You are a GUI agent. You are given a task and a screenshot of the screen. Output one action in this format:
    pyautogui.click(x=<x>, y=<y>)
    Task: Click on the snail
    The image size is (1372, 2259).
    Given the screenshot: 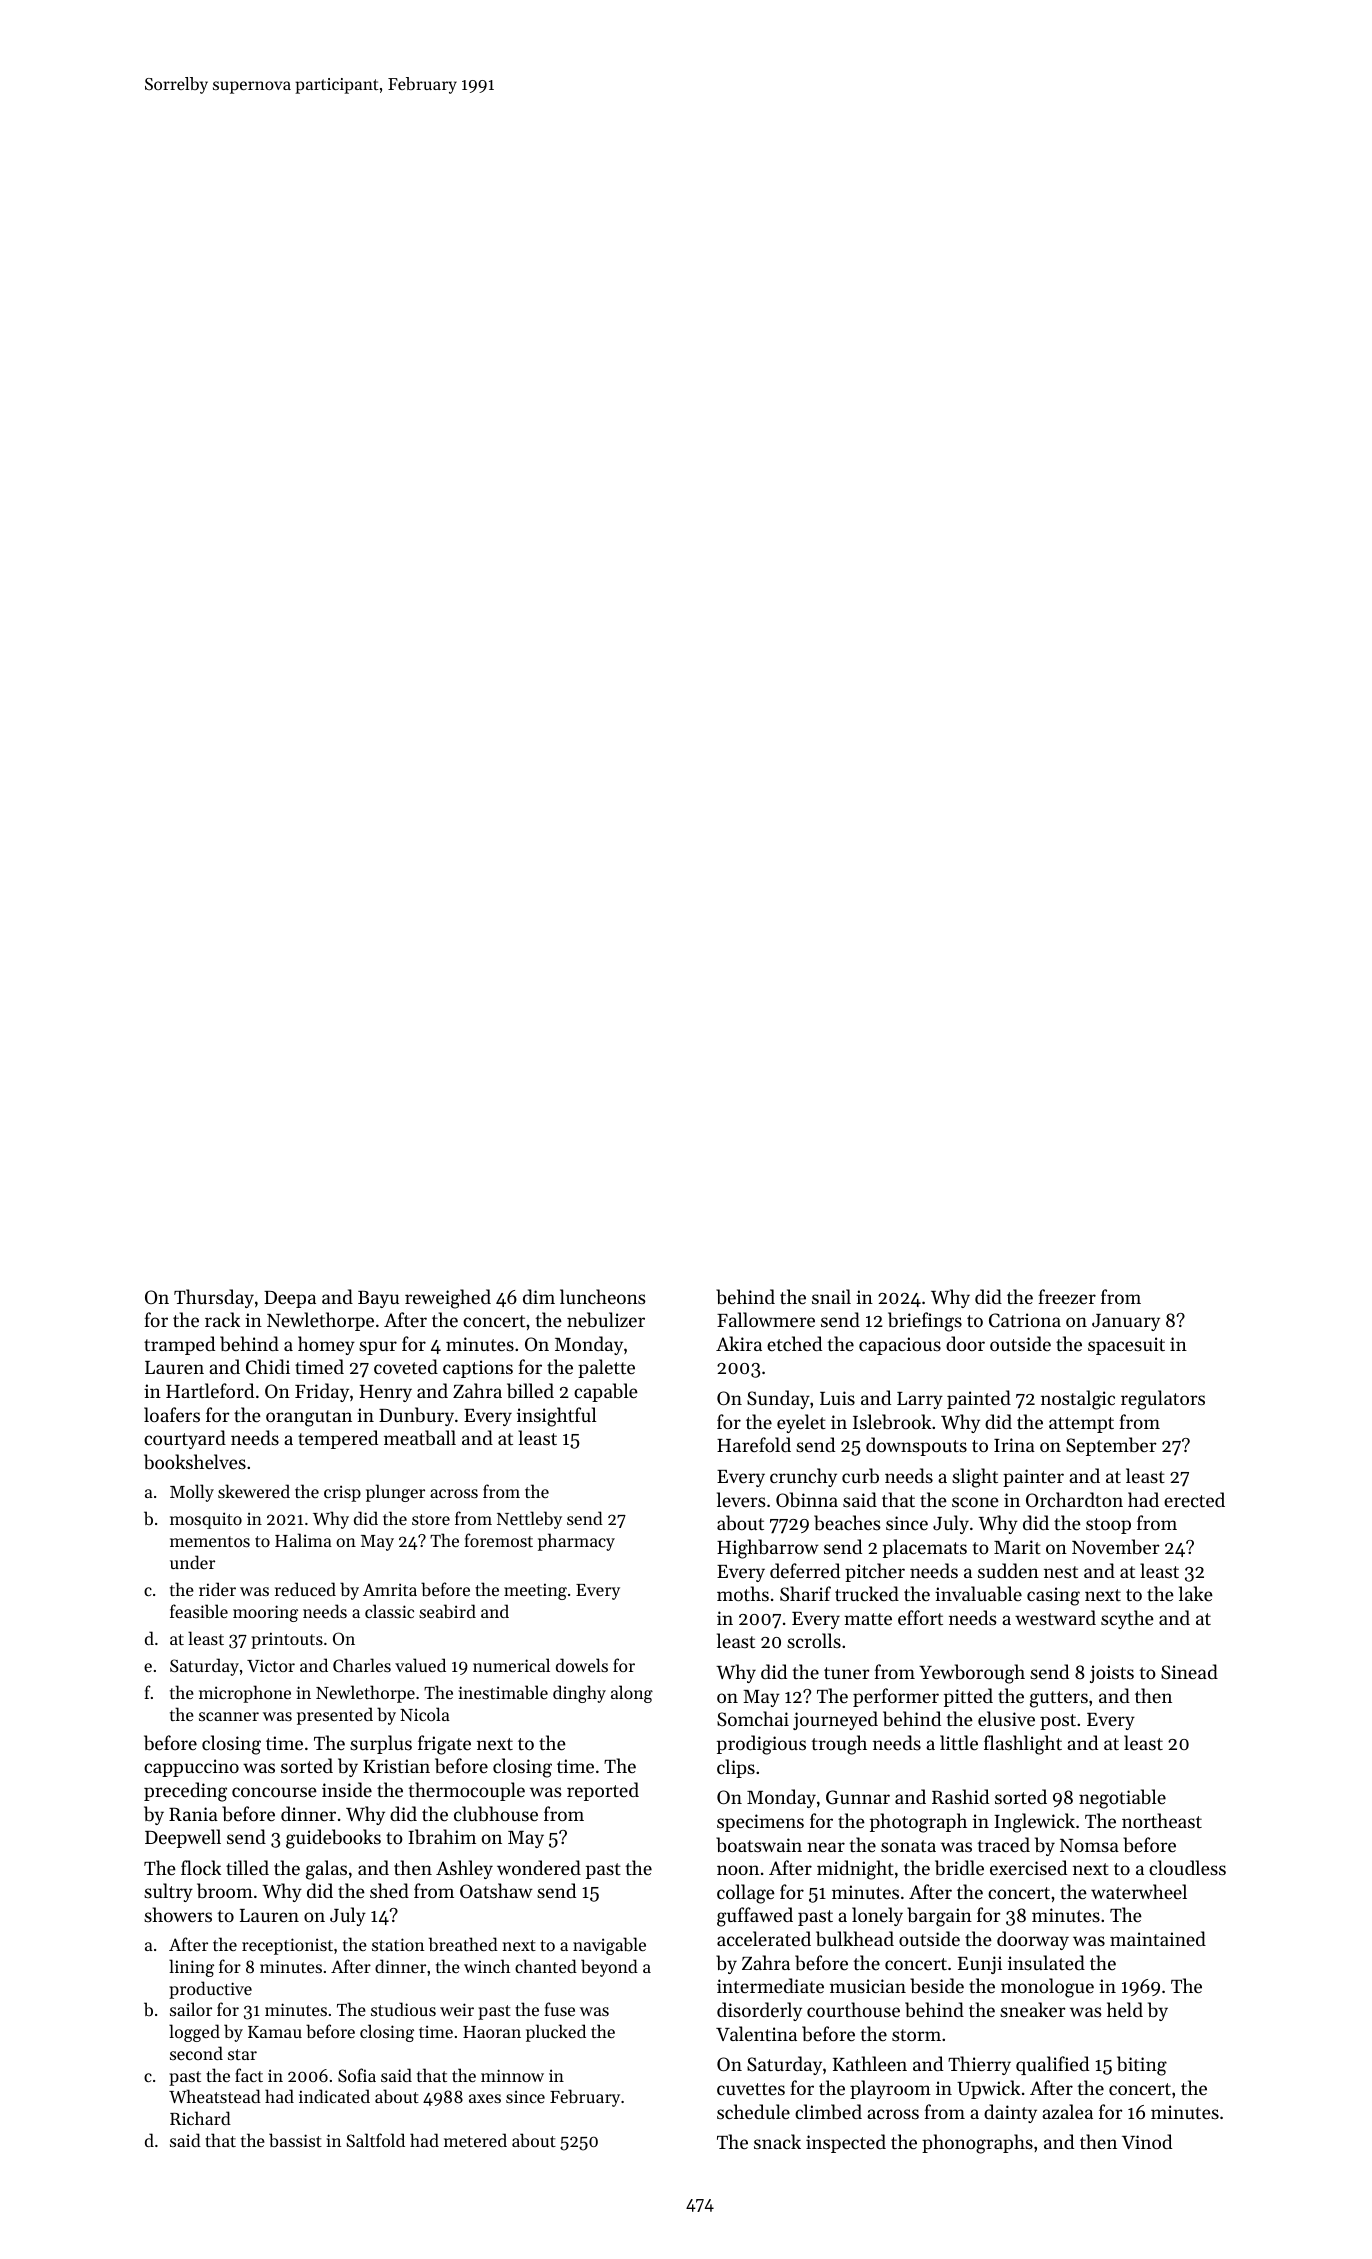 What is the action you would take?
    pyautogui.click(x=831, y=1296)
